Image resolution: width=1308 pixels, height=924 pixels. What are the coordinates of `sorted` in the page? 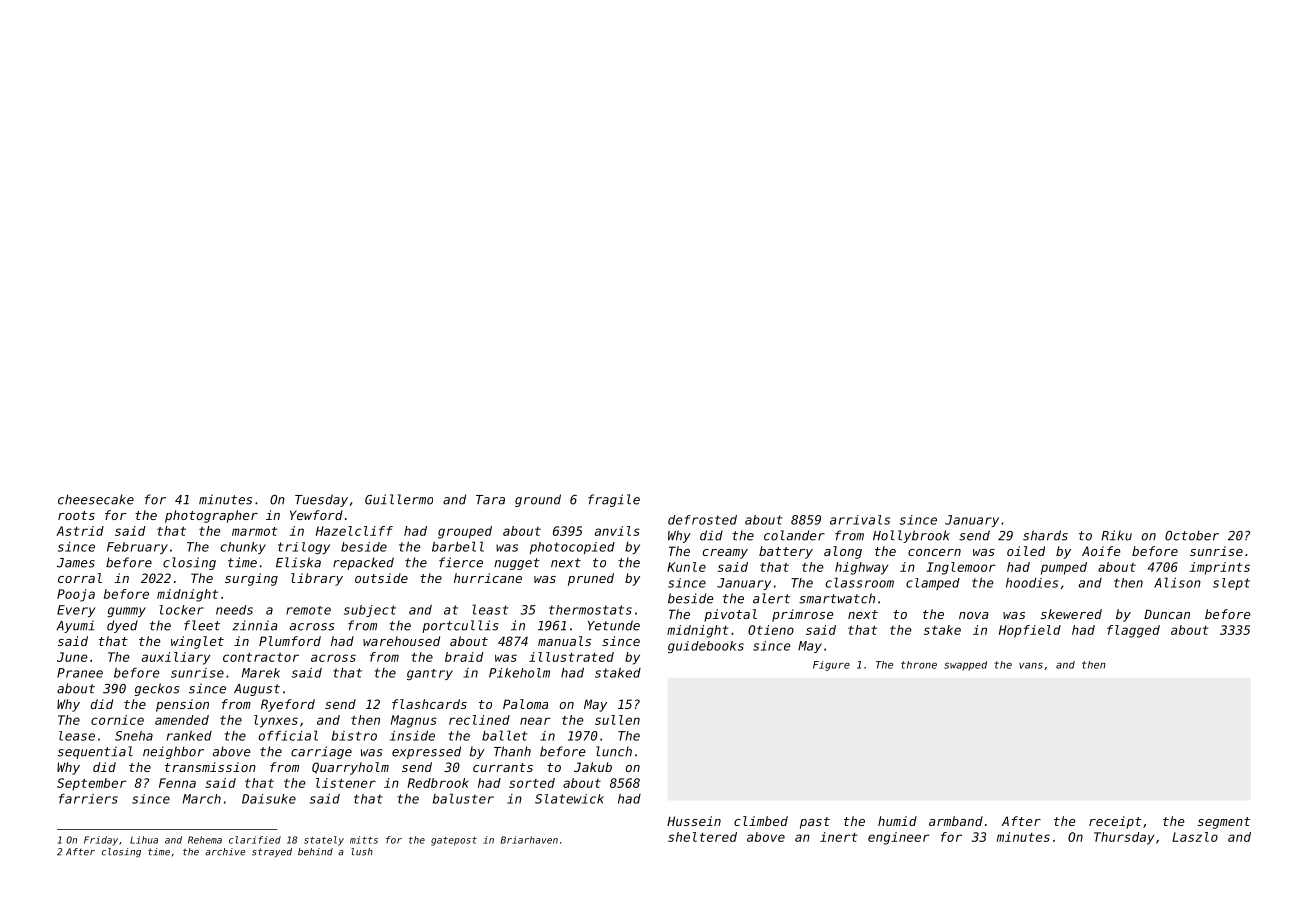 It's located at (532, 783).
